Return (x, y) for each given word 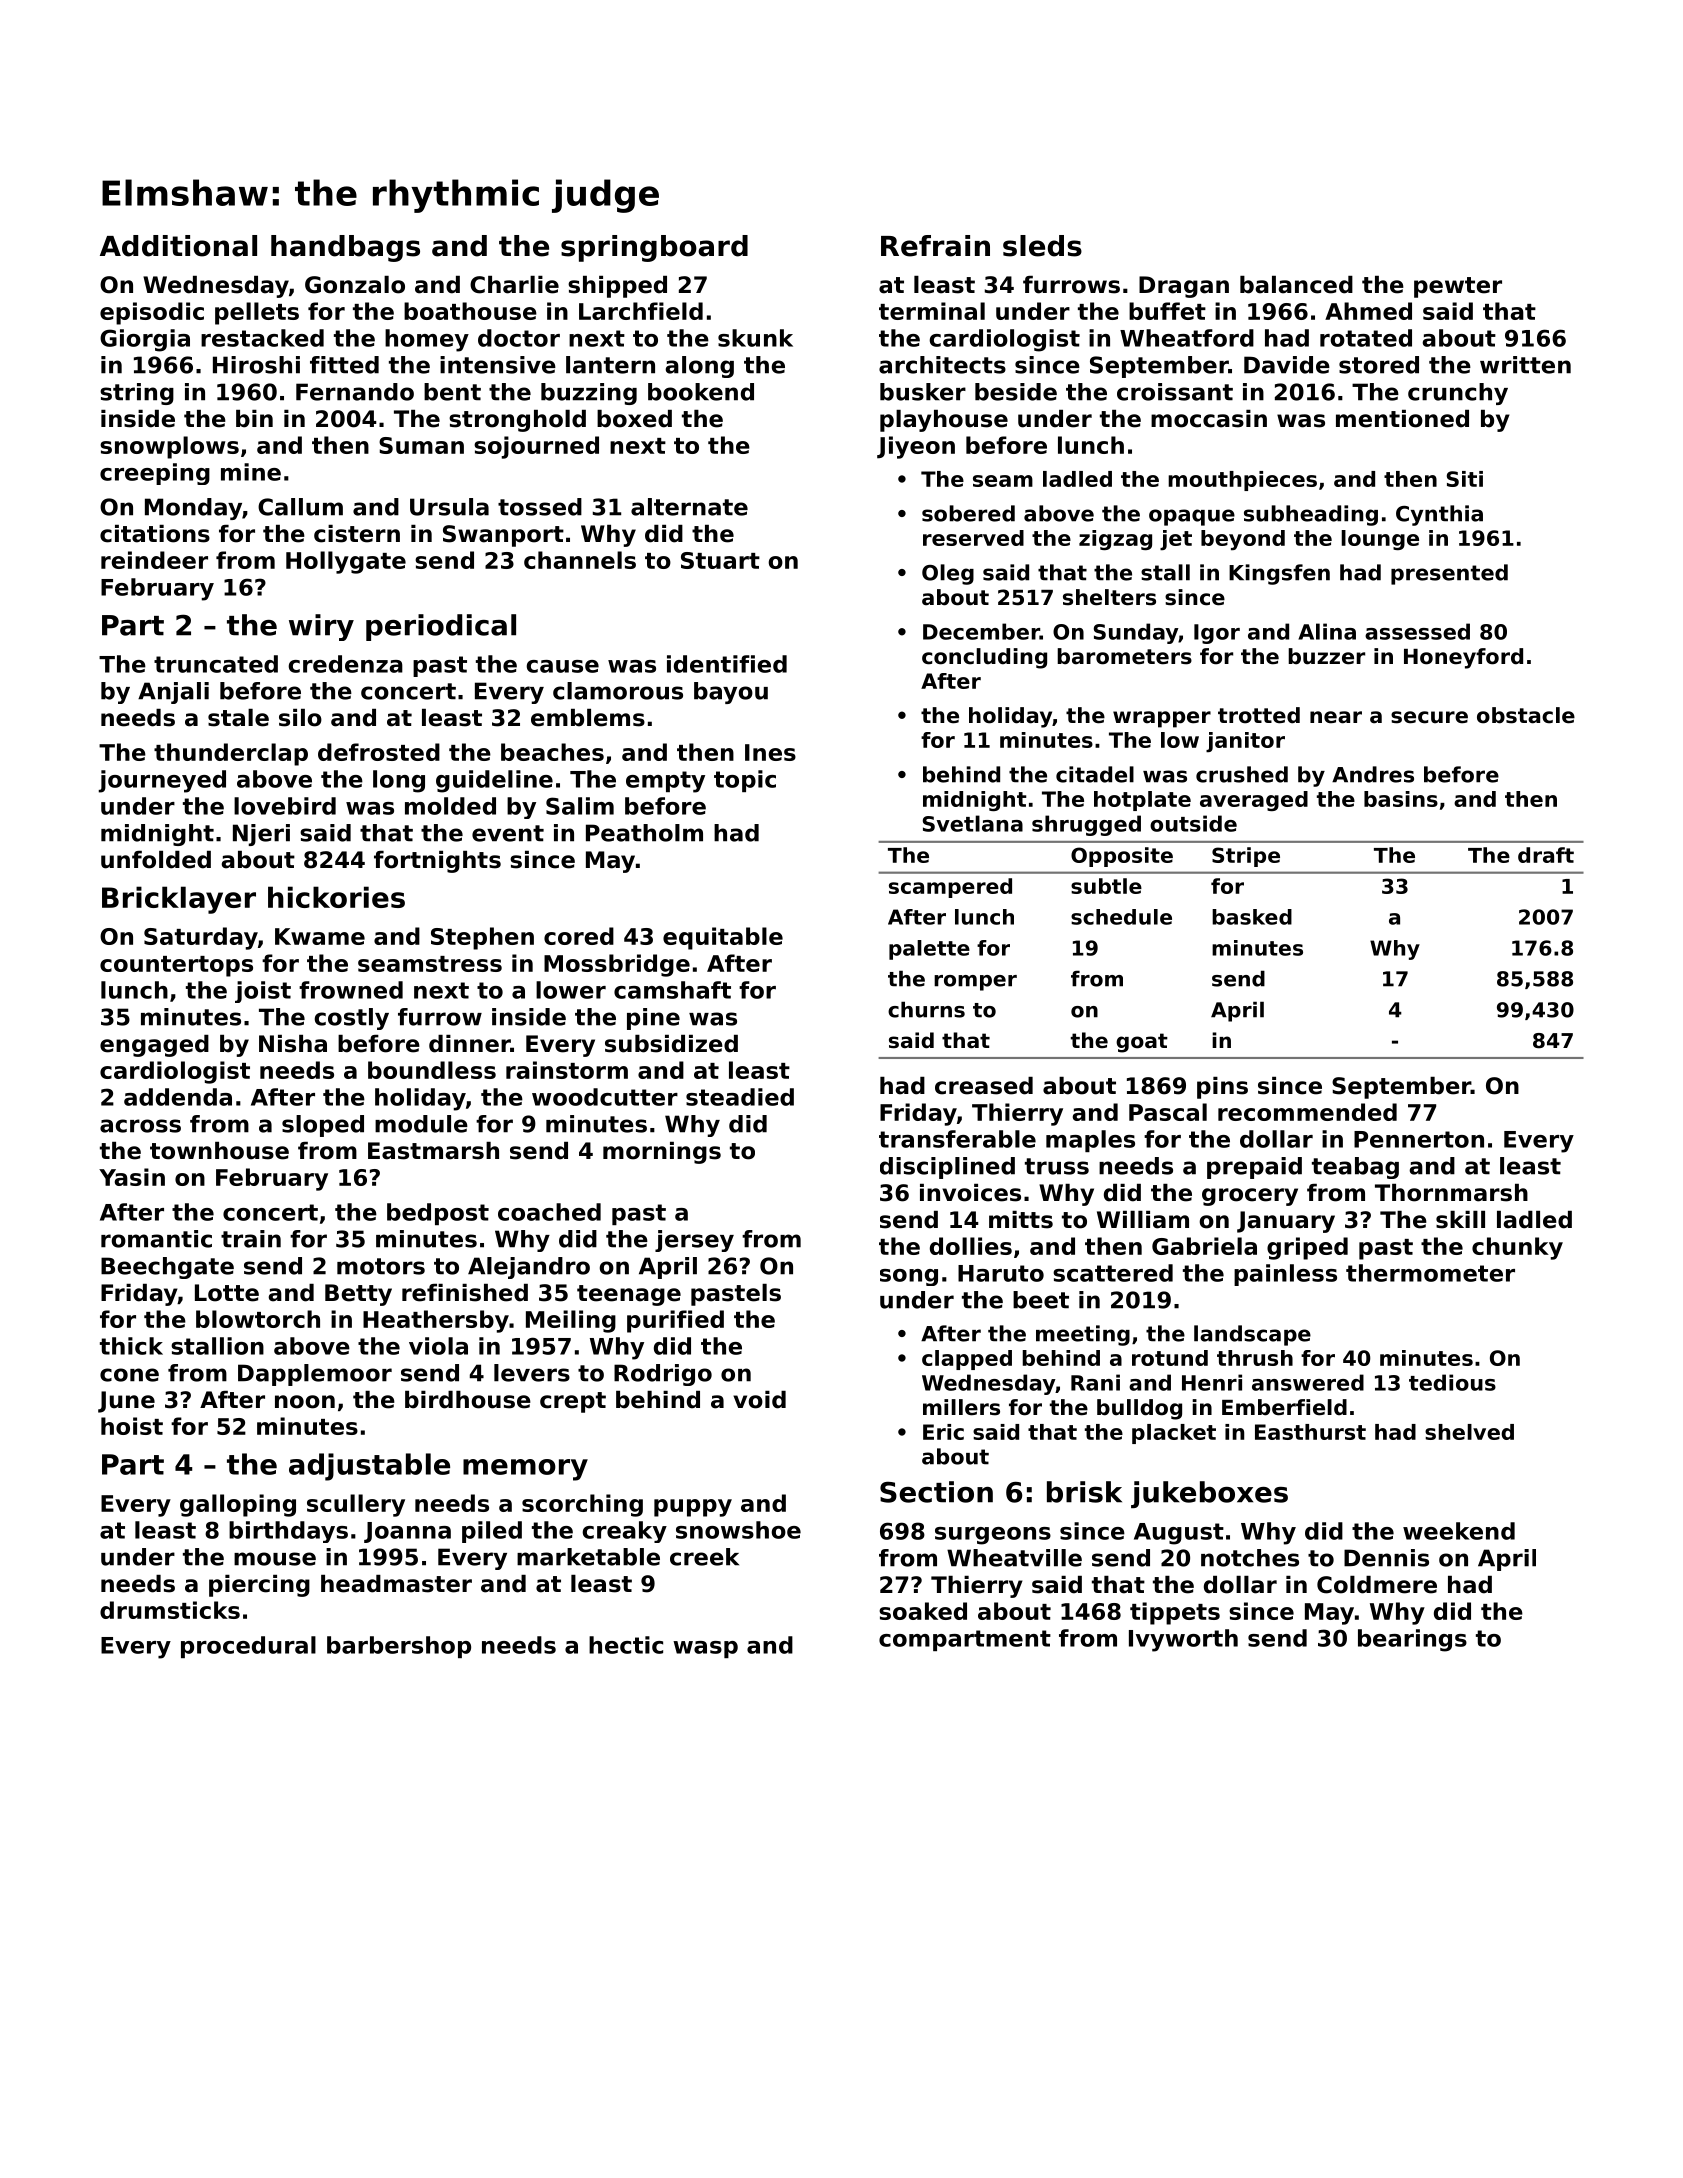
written (1525, 365)
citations (155, 534)
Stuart (720, 560)
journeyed (162, 781)
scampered (950, 888)
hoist (132, 1426)
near (1336, 717)
